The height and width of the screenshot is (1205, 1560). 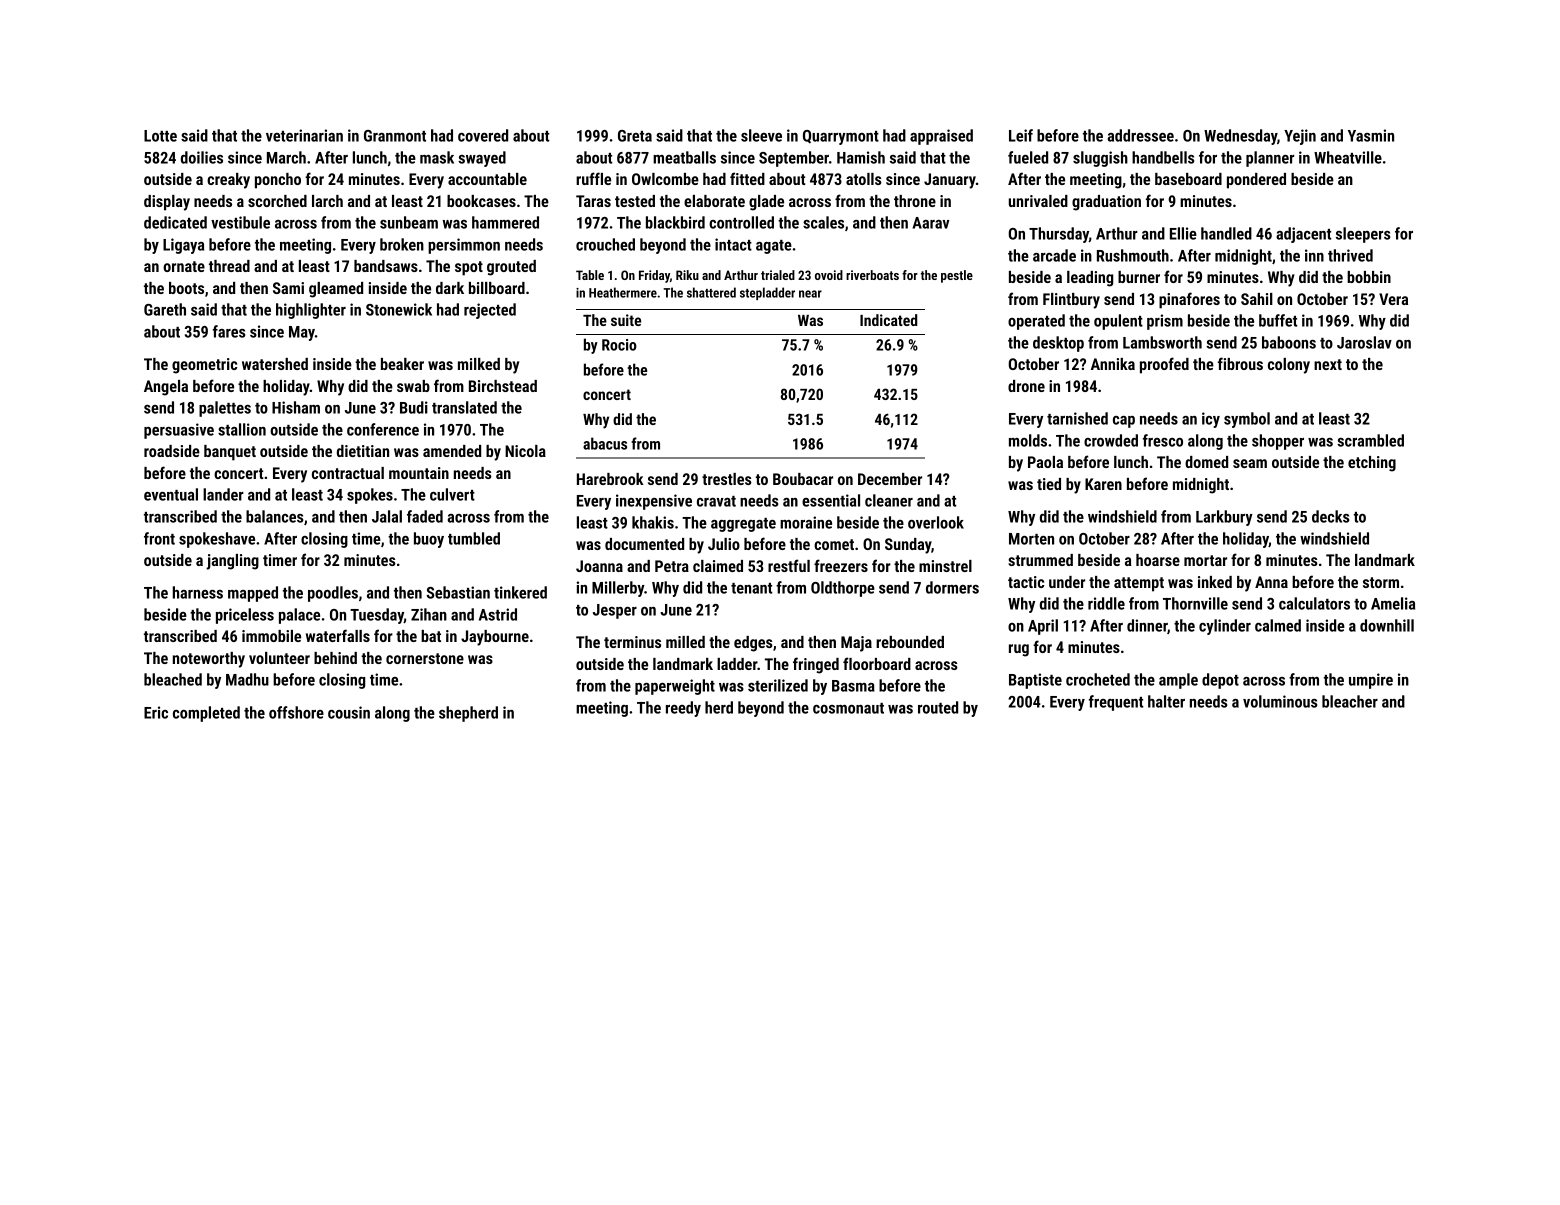 I want to click on poodles, so click(x=333, y=594).
